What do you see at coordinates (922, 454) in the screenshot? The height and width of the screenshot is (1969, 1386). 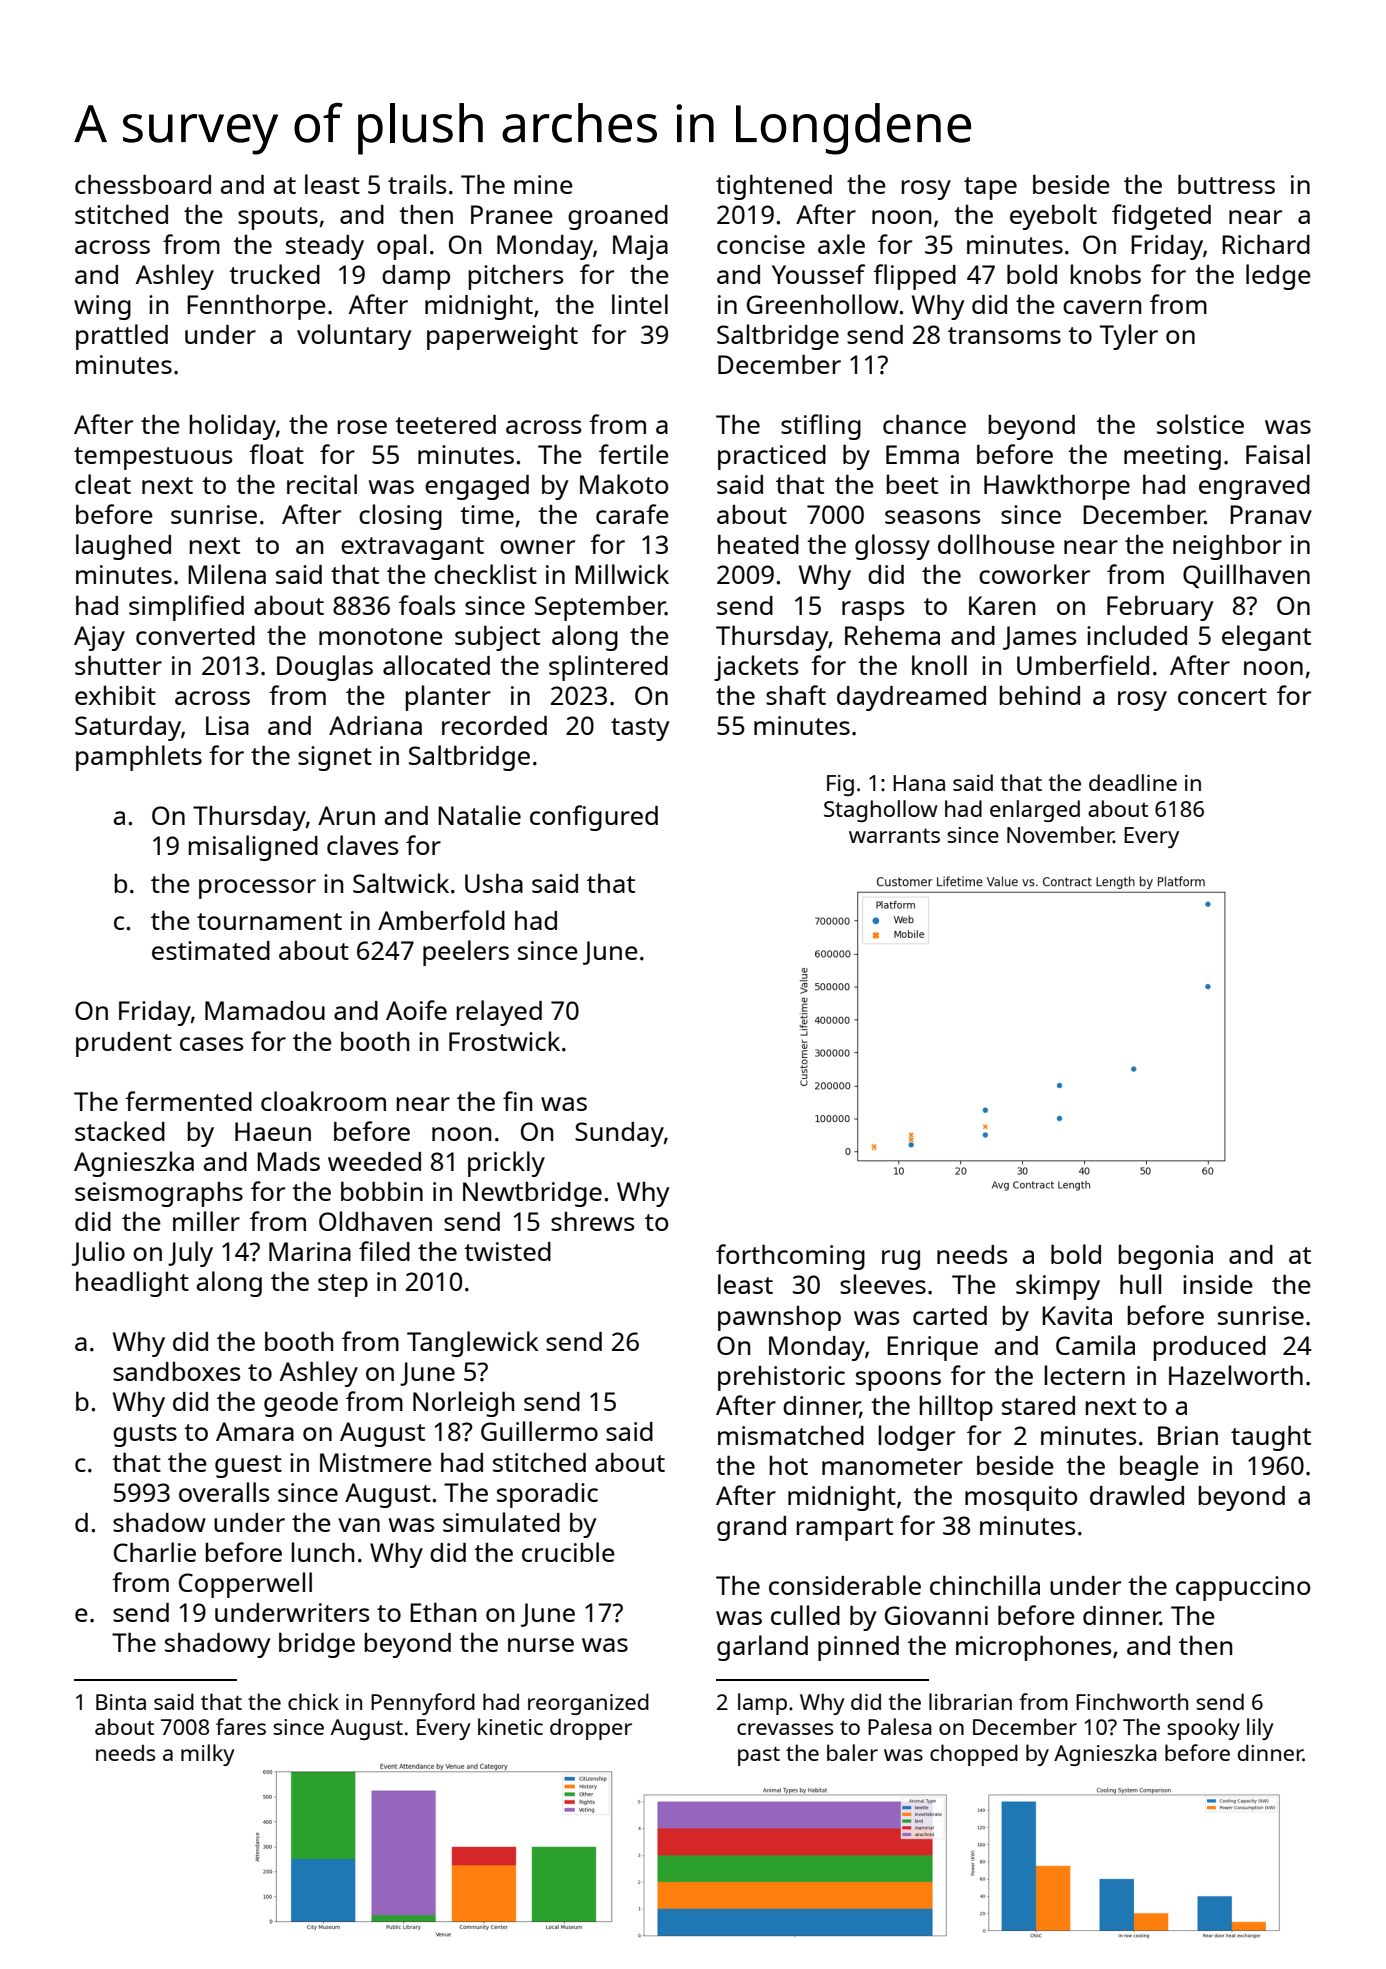 I see `Emma` at bounding box center [922, 454].
